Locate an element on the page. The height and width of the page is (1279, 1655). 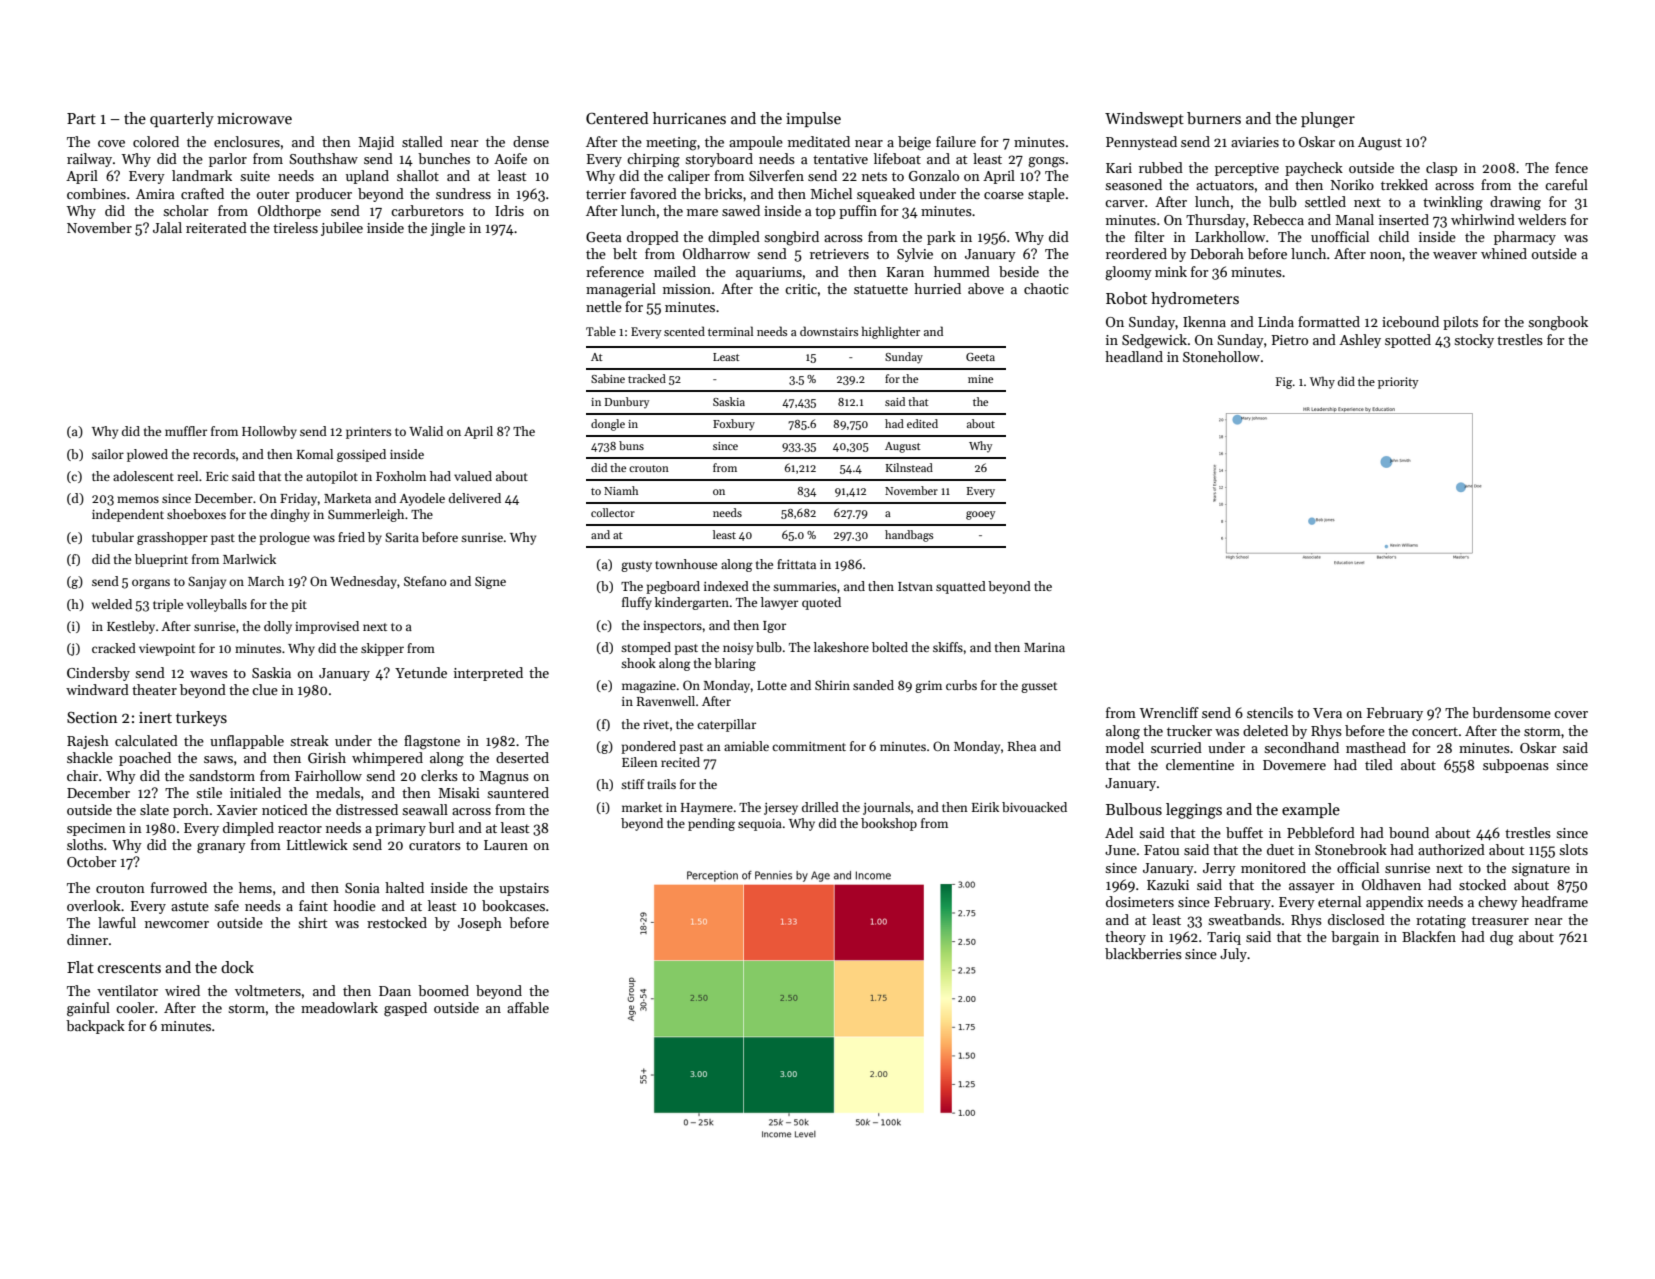
Flat is located at coordinates (80, 967).
